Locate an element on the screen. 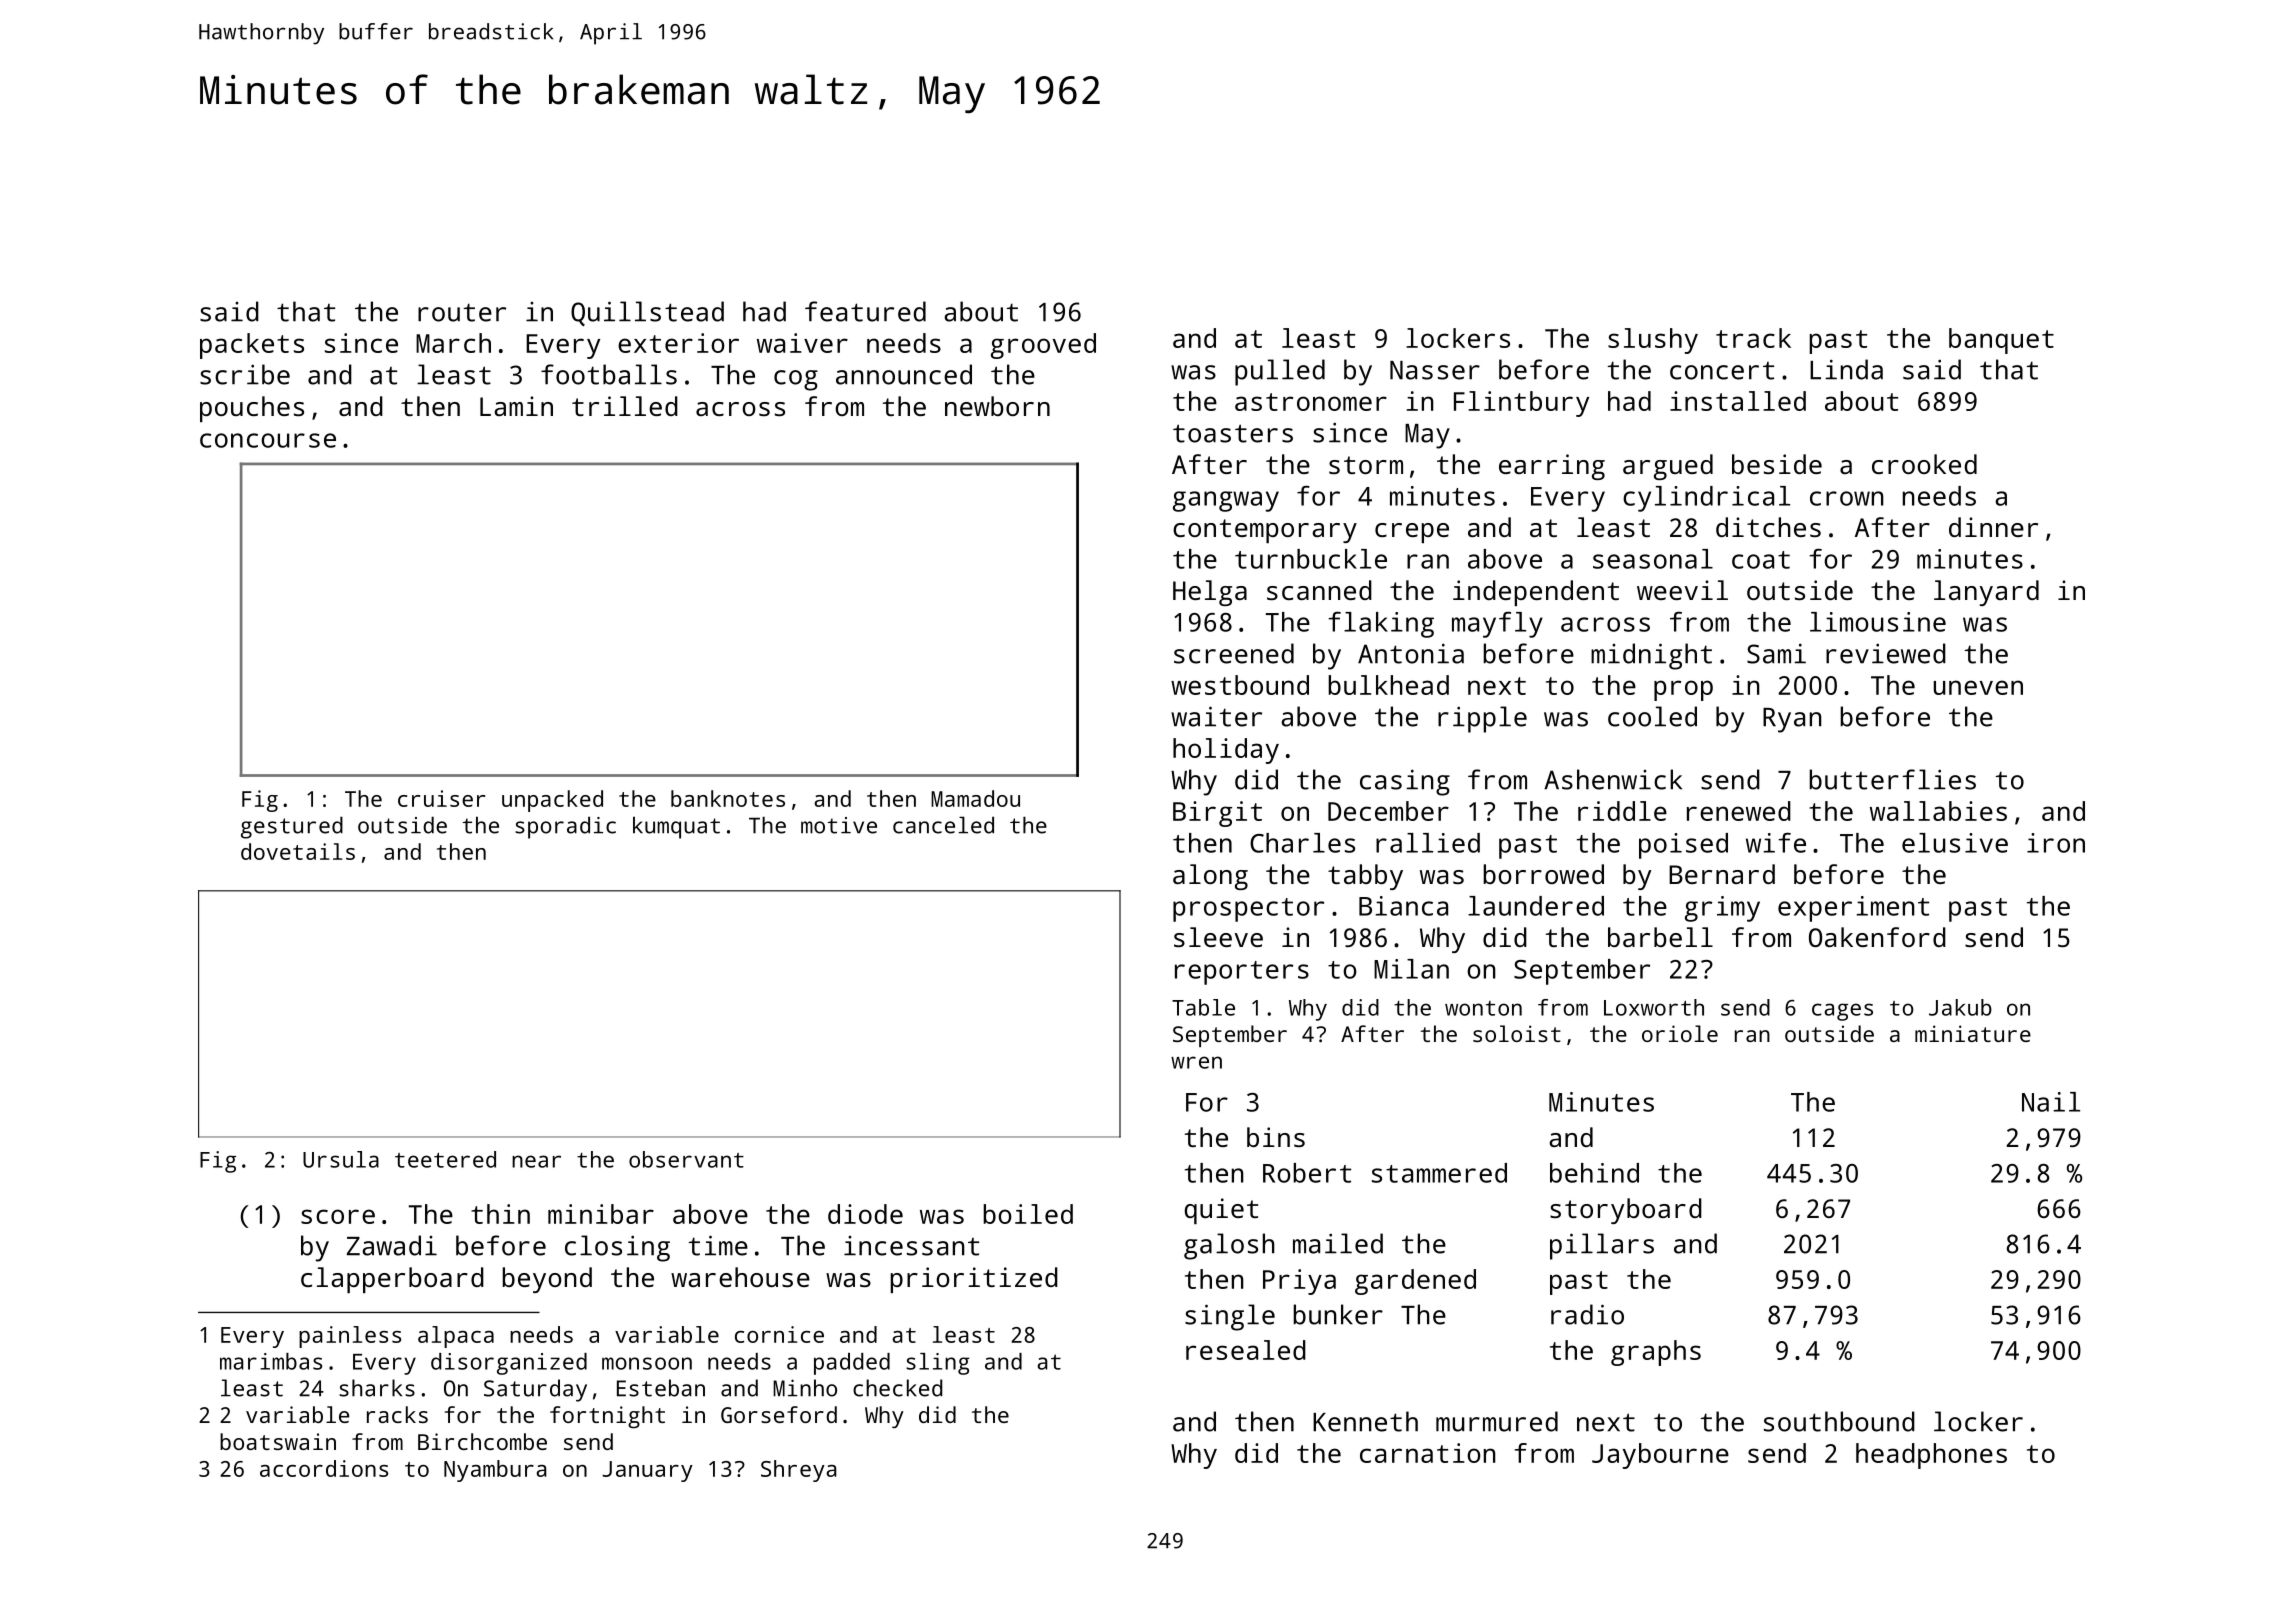 This screenshot has width=2292, height=1620. toasters is located at coordinates (1233, 433).
